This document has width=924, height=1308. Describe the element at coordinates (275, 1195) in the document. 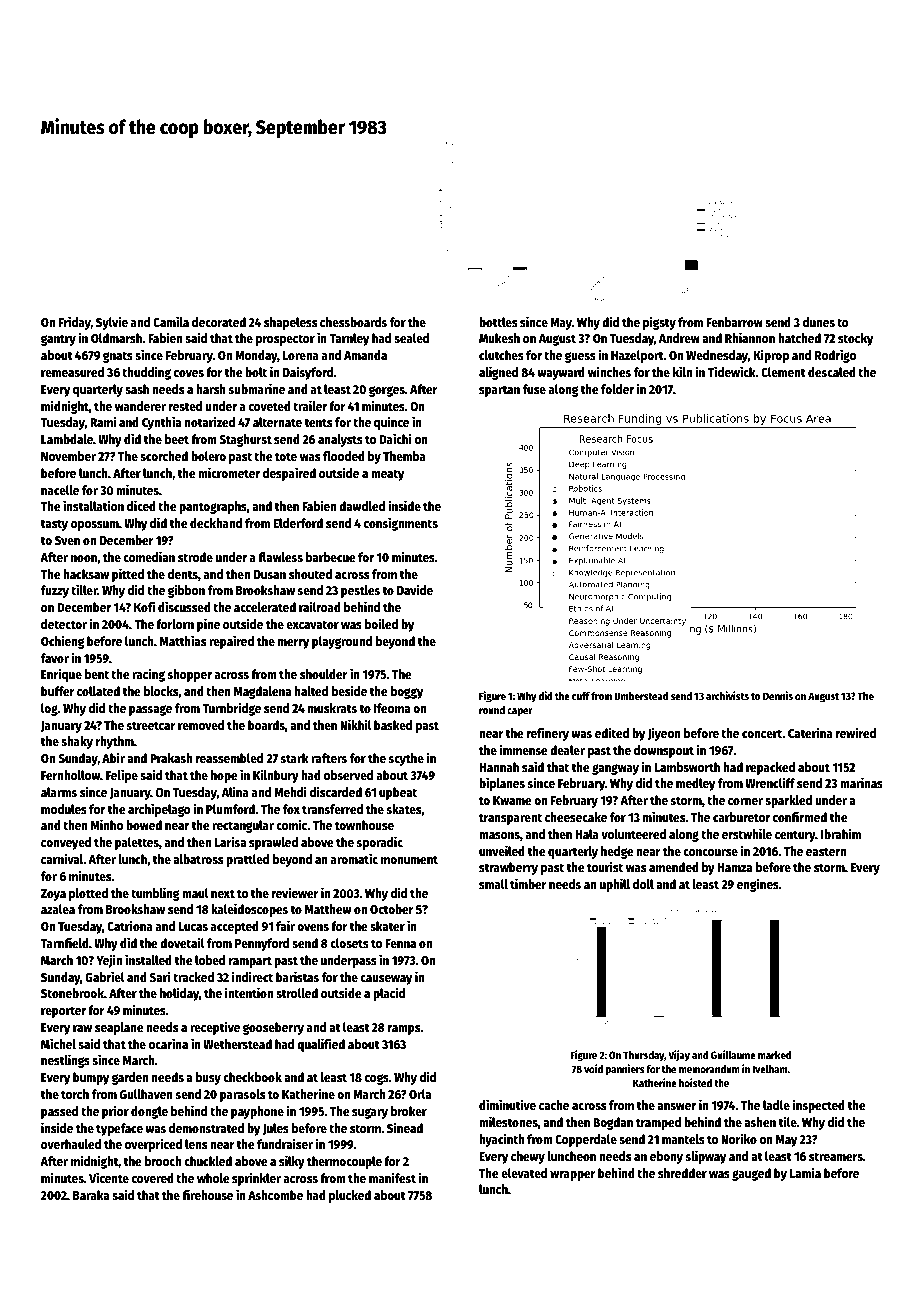

I see `Ashcombe` at that location.
